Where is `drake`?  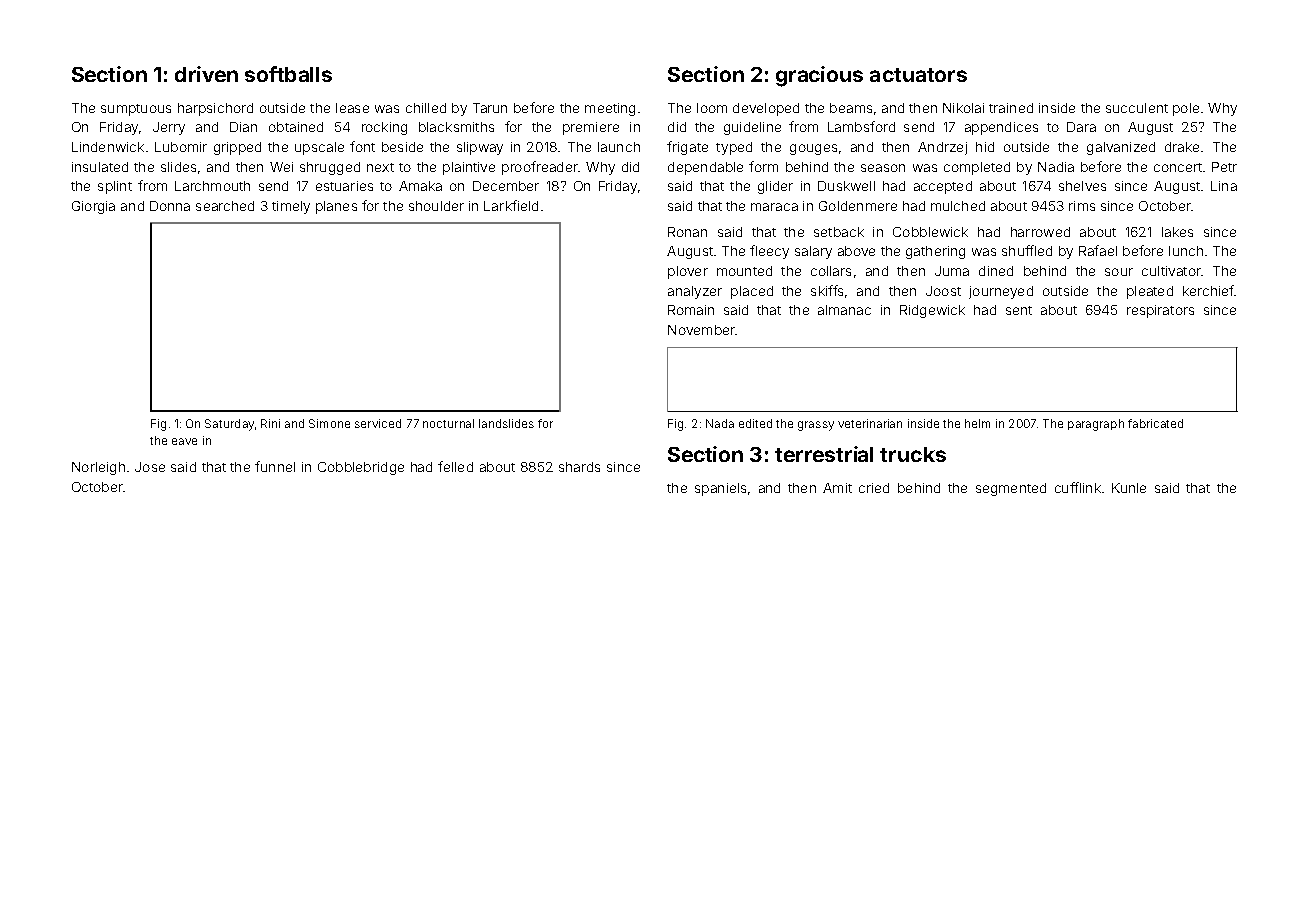 drake is located at coordinates (1182, 147).
